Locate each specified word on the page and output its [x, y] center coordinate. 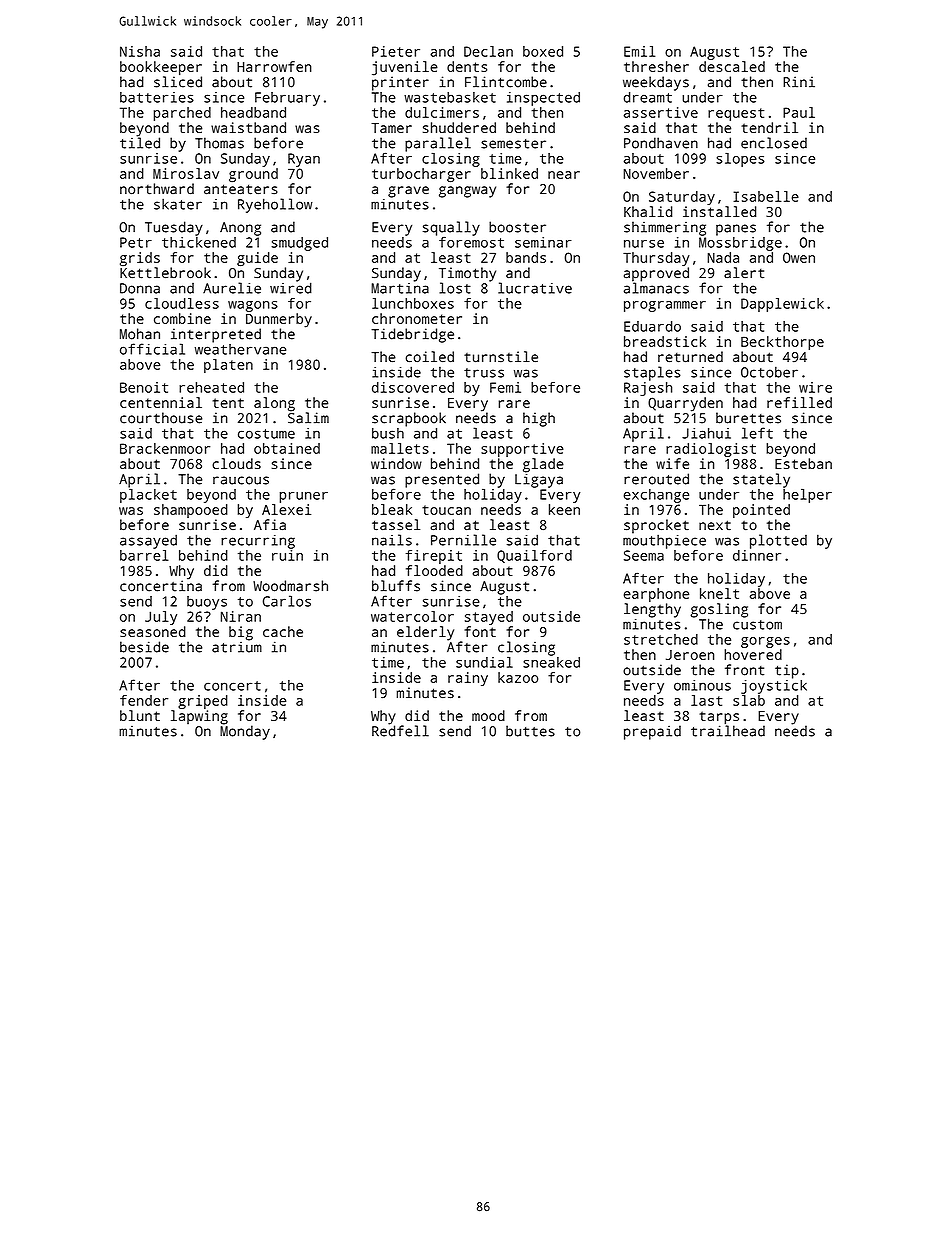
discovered [413, 387]
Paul [799, 112]
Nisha [140, 51]
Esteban [803, 463]
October [769, 372]
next [715, 525]
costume [266, 434]
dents [467, 66]
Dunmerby [279, 320]
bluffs [396, 586]
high [539, 419]
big [241, 633]
